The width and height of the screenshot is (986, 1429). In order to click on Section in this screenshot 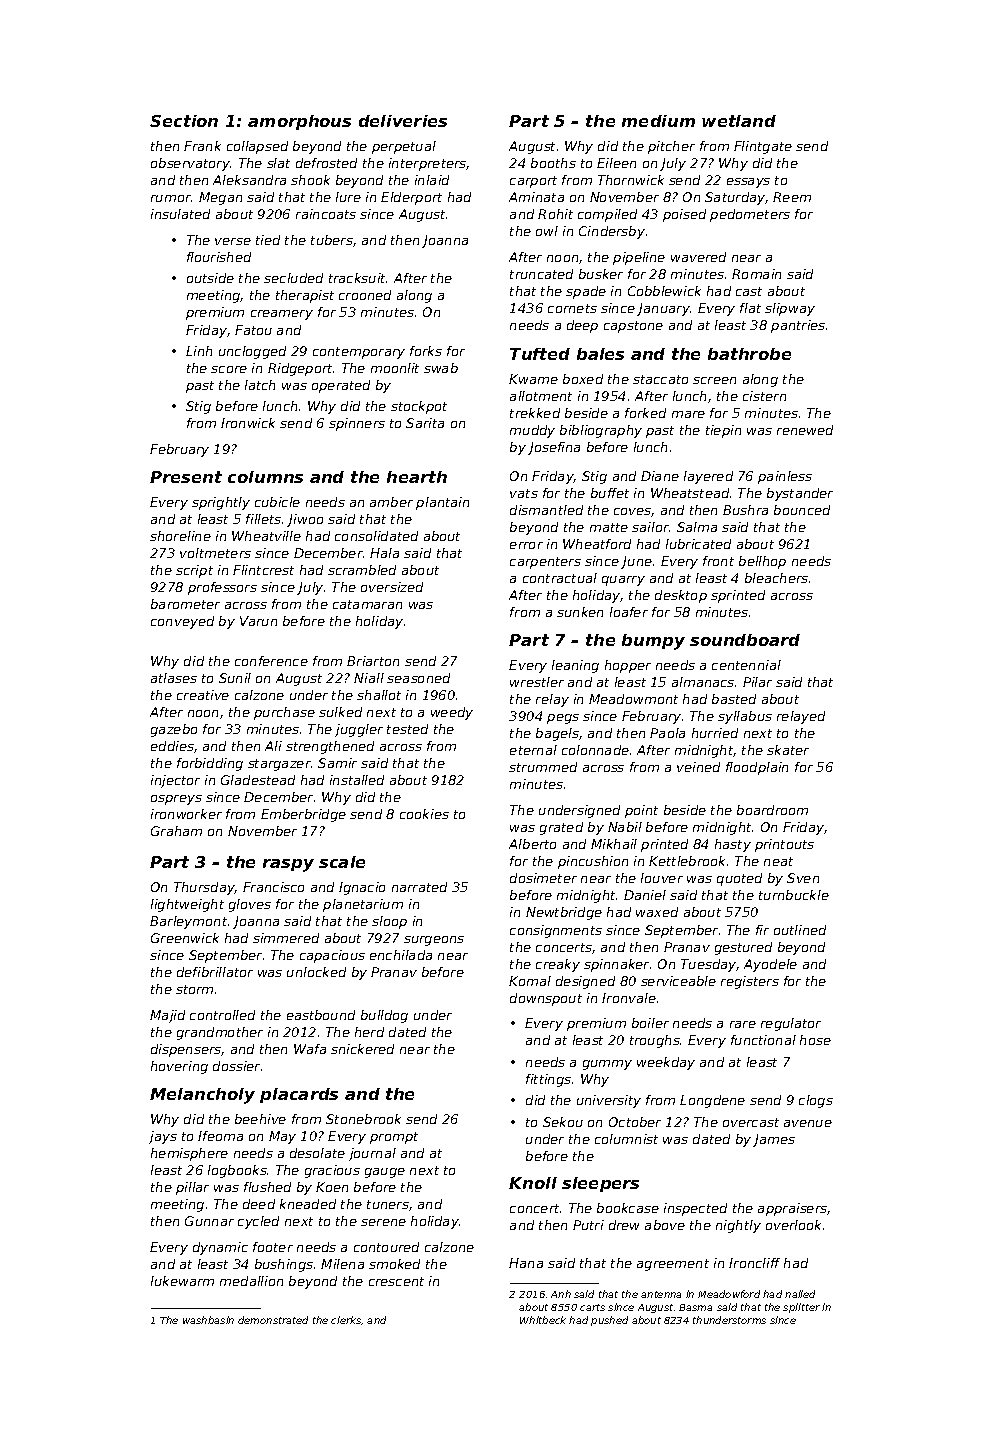, I will do `click(184, 121)`.
